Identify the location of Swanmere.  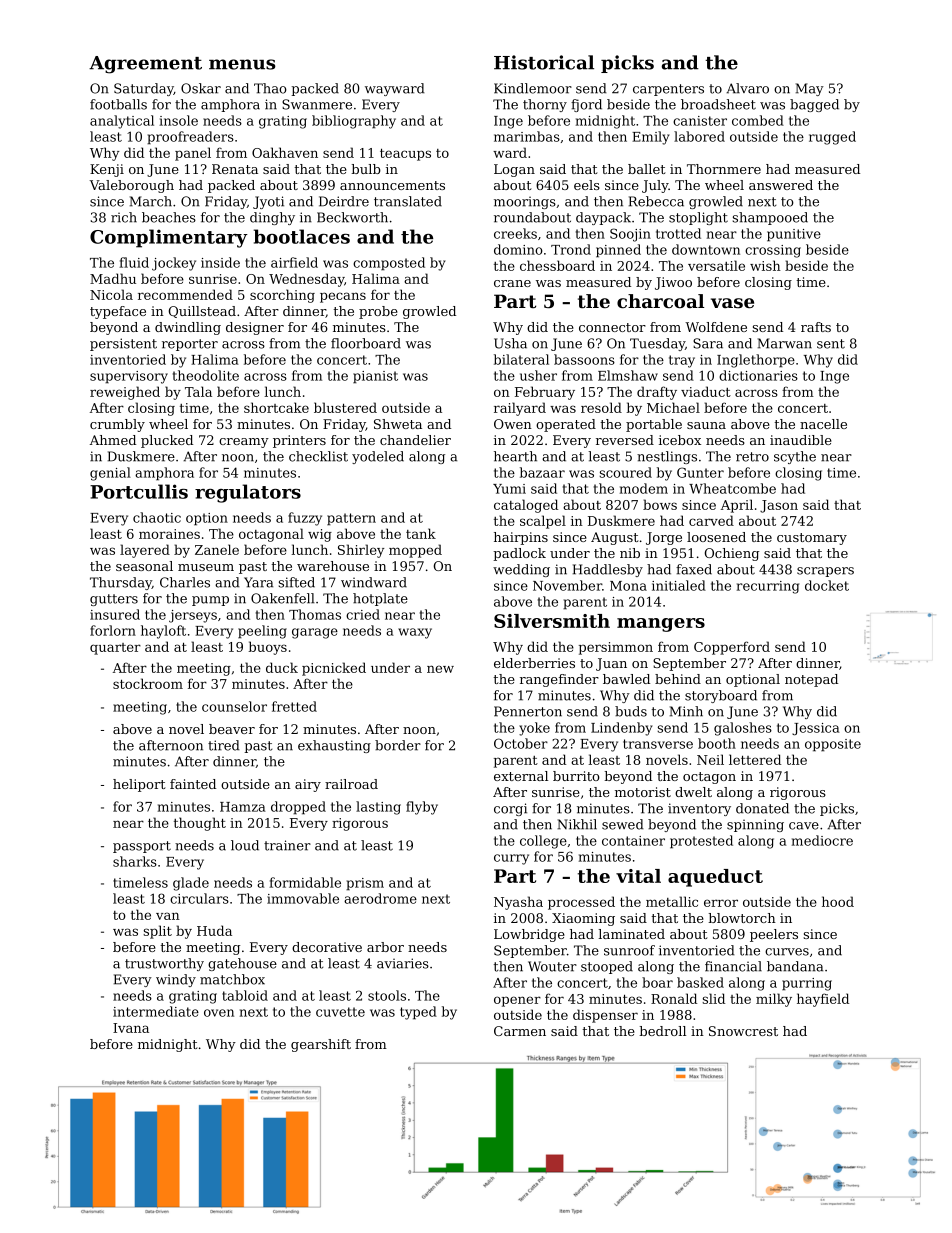
(317, 104).
